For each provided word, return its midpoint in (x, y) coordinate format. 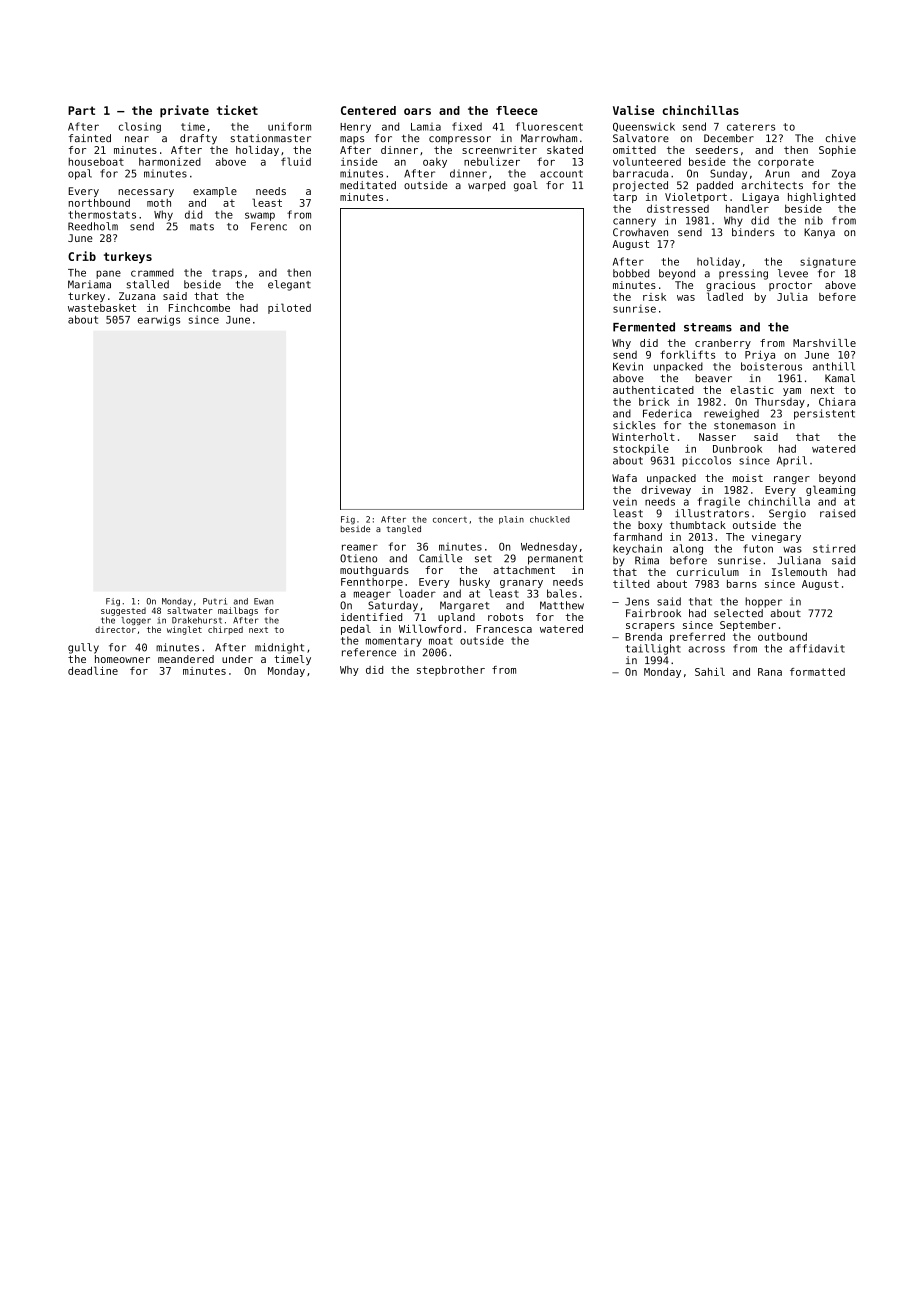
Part (81, 110)
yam (792, 392)
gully (83, 648)
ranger (792, 480)
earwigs (159, 320)
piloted (289, 308)
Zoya (844, 174)
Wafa (624, 478)
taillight (653, 649)
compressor (460, 140)
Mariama (89, 284)
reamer (360, 547)
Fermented (644, 327)
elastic (752, 390)
